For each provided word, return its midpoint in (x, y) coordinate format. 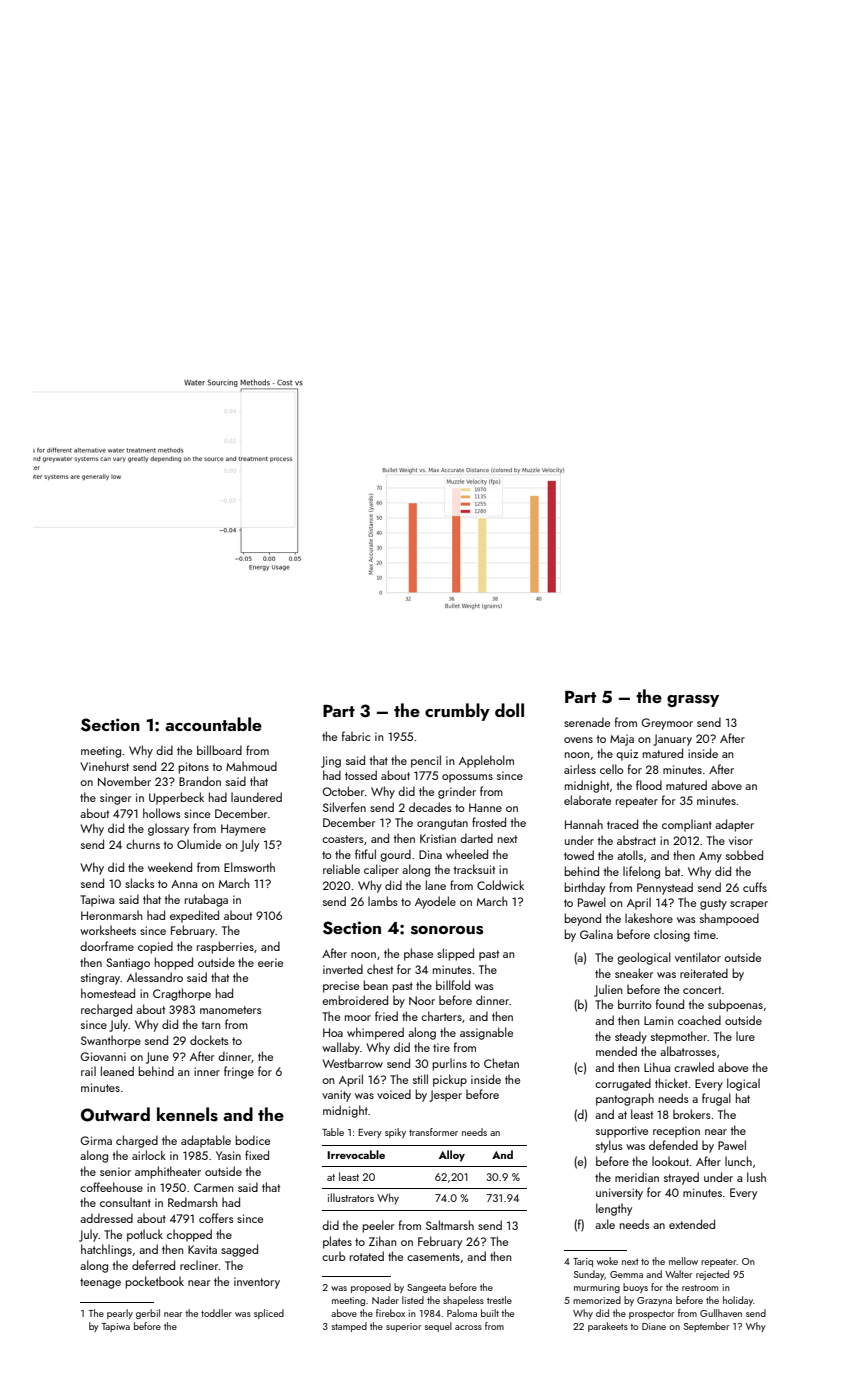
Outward (115, 1114)
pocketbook (154, 1282)
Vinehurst (104, 766)
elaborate (587, 800)
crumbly (457, 712)
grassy (693, 701)
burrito (635, 1004)
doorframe (107, 946)
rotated (367, 1256)
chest (380, 969)
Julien (608, 990)
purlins (449, 1064)
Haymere (243, 830)
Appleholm (486, 761)
